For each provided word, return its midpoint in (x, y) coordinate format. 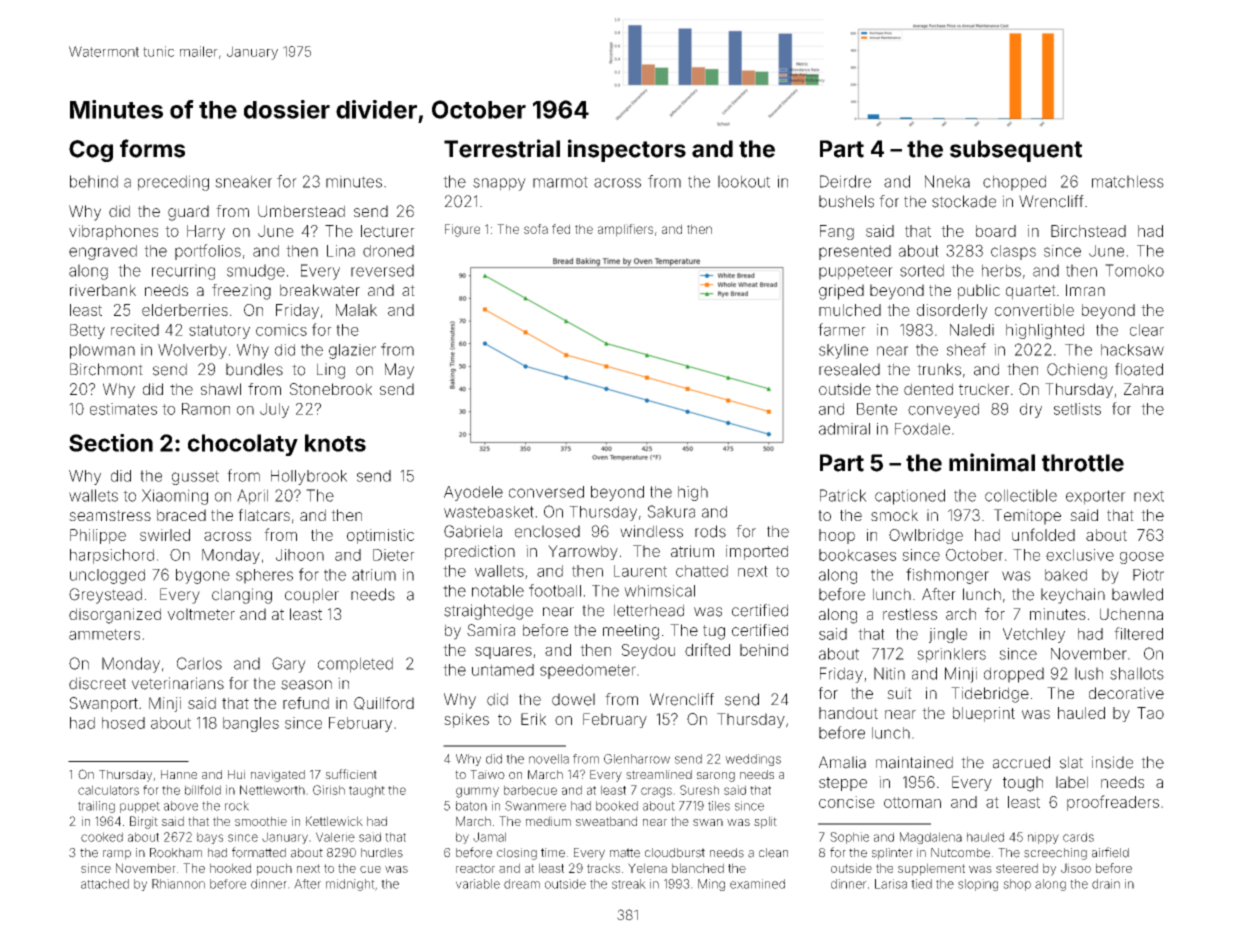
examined (757, 884)
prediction (480, 552)
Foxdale (922, 429)
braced (181, 515)
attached (105, 884)
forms (152, 148)
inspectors (627, 150)
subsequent (1016, 151)
